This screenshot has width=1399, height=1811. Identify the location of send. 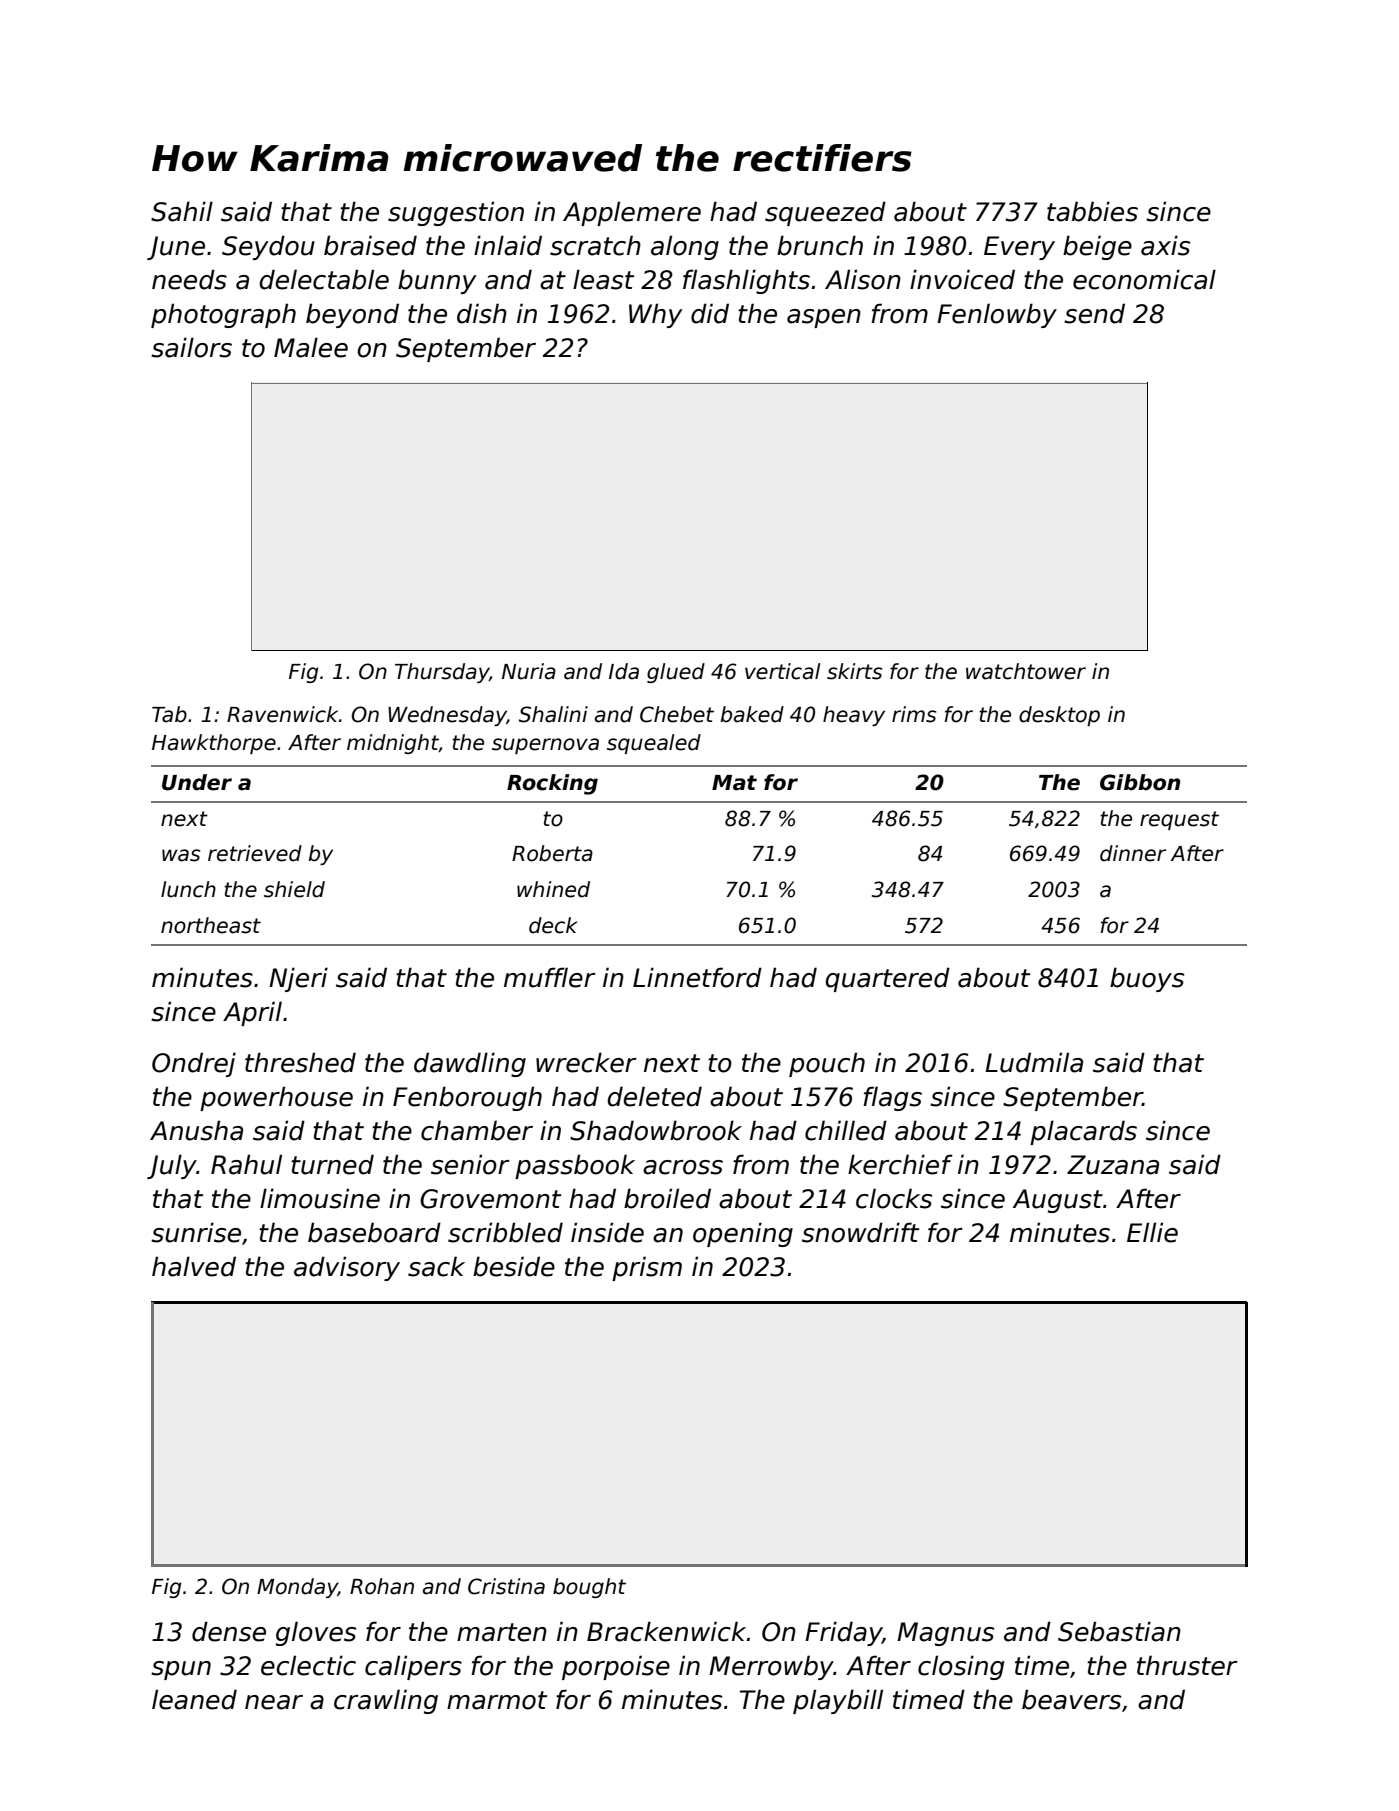
(1094, 313).
